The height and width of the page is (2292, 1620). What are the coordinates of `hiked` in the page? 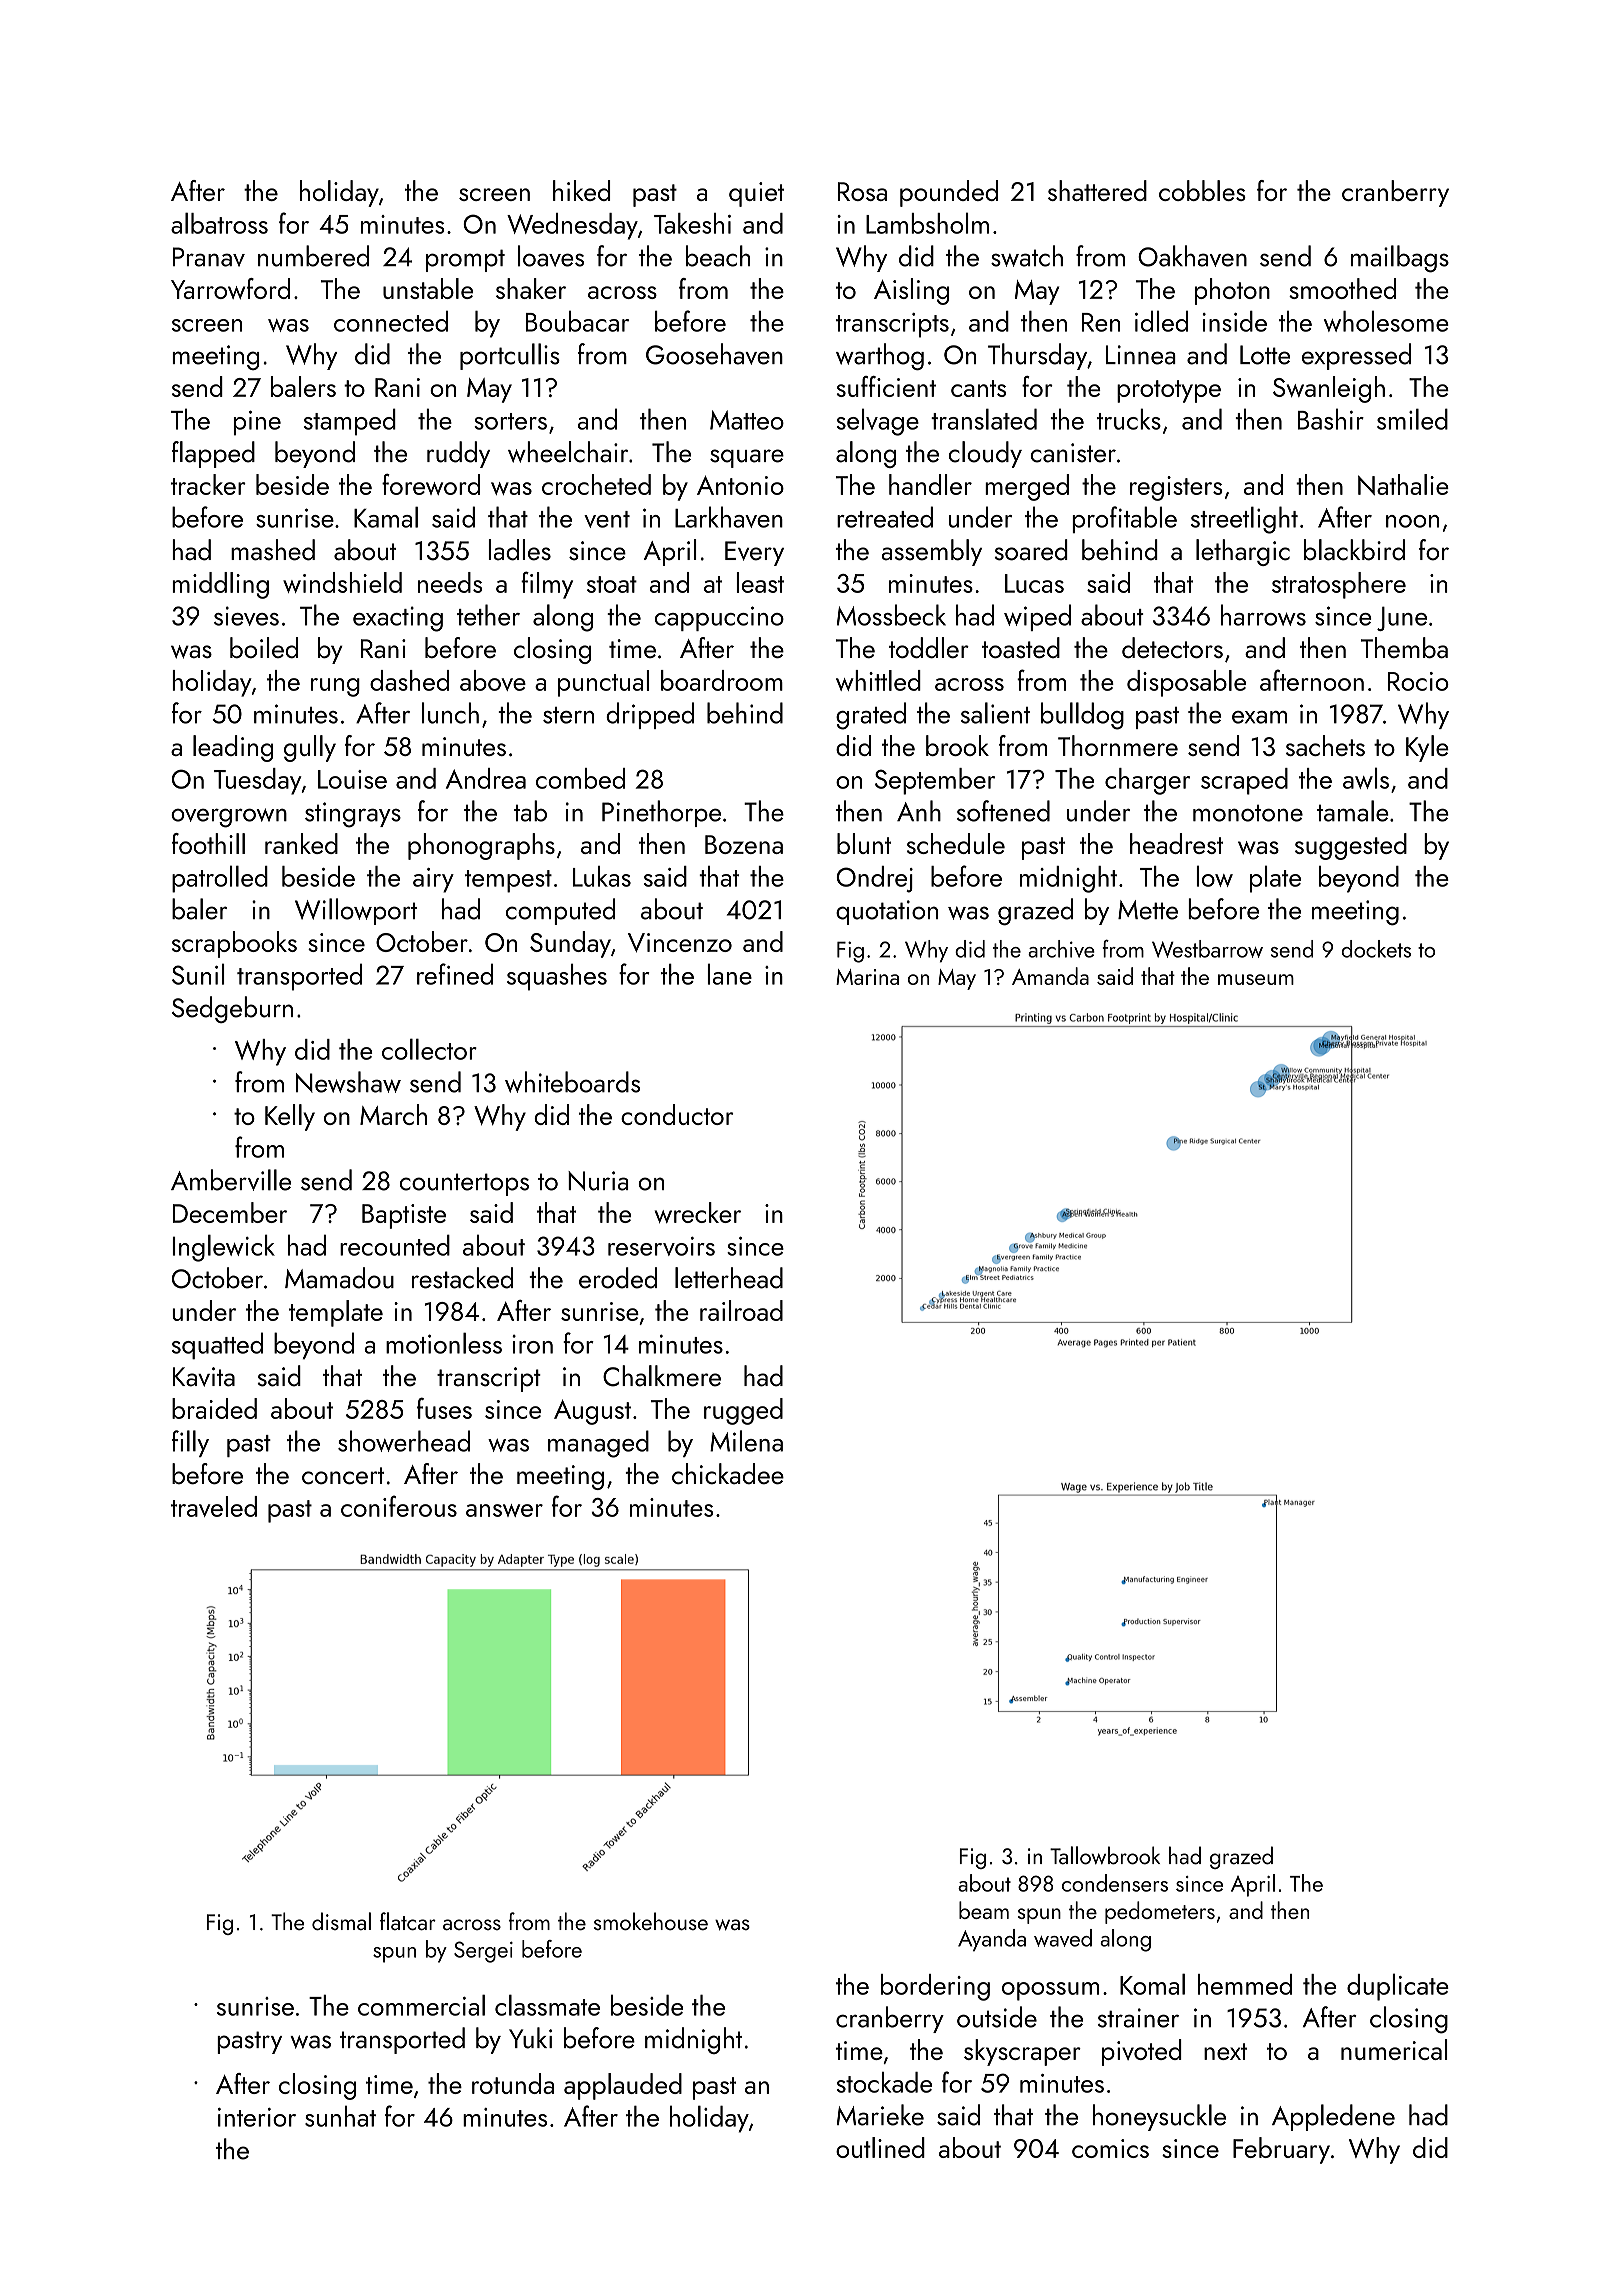 It's located at (582, 190).
